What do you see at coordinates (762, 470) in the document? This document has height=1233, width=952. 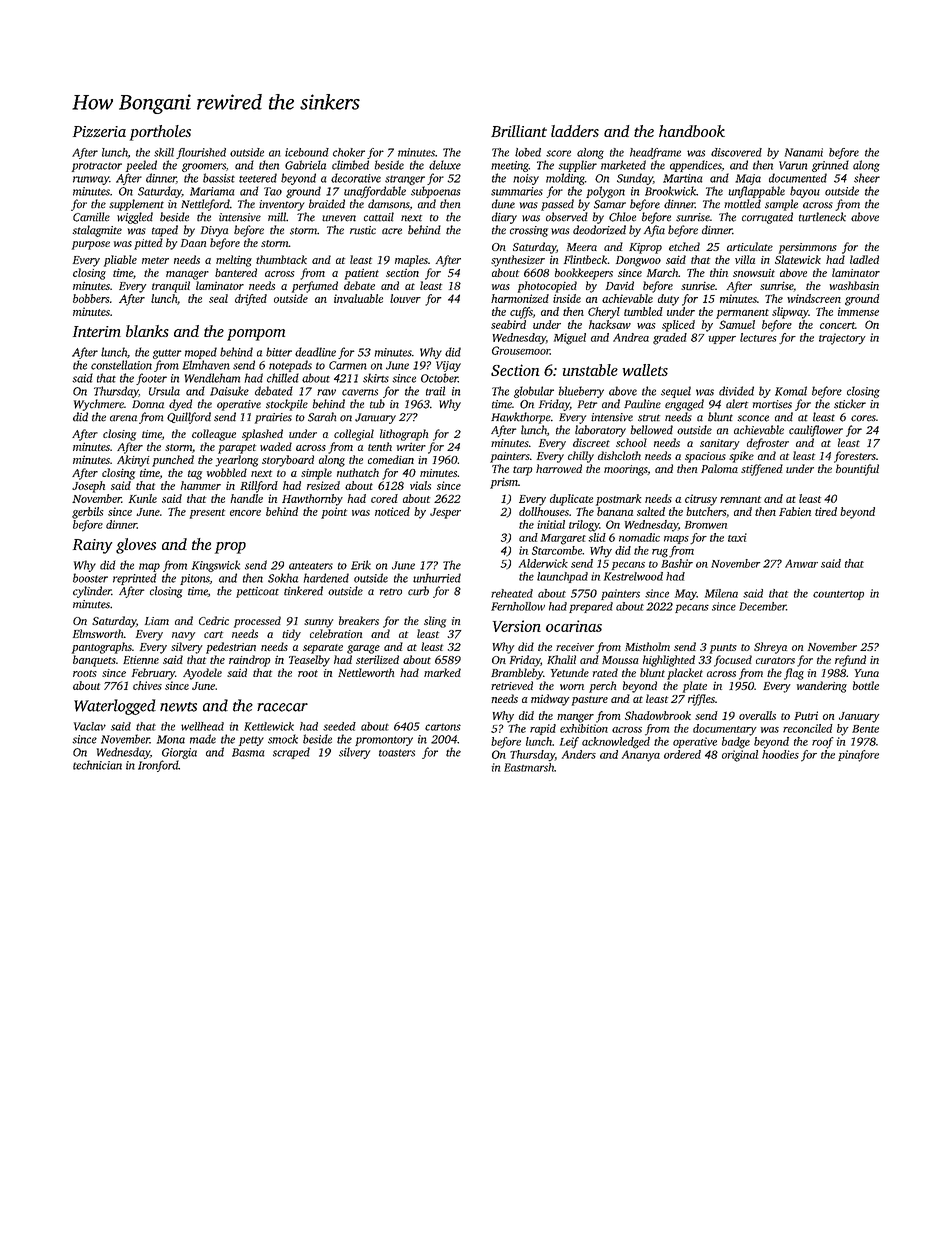 I see `stiffened` at bounding box center [762, 470].
